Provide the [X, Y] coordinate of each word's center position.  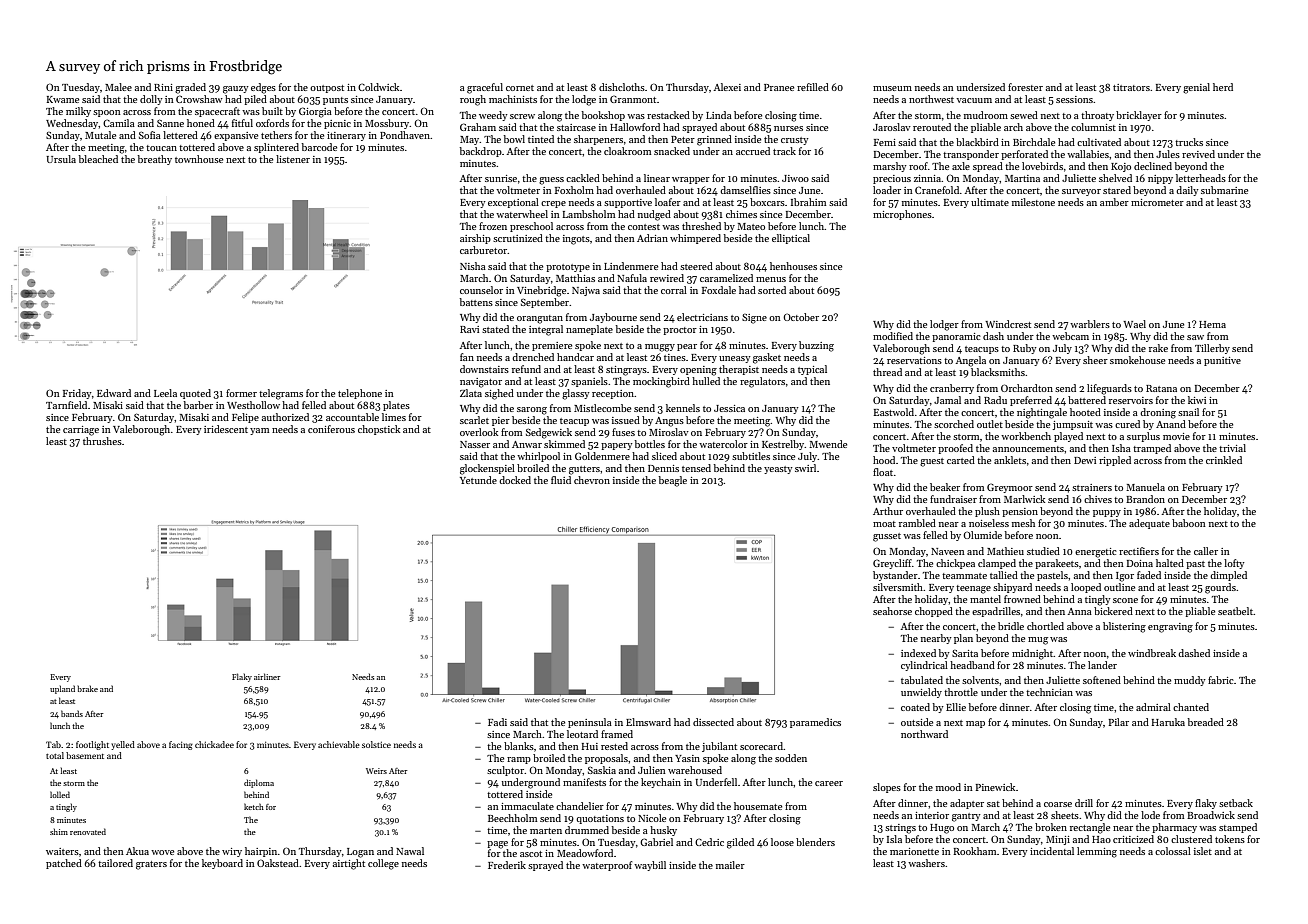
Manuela [1145, 487]
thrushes [102, 441]
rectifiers [1139, 551]
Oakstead [278, 863]
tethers [276, 135]
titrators [1131, 87]
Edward [114, 393]
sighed [499, 394]
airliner [267, 676]
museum [892, 88]
